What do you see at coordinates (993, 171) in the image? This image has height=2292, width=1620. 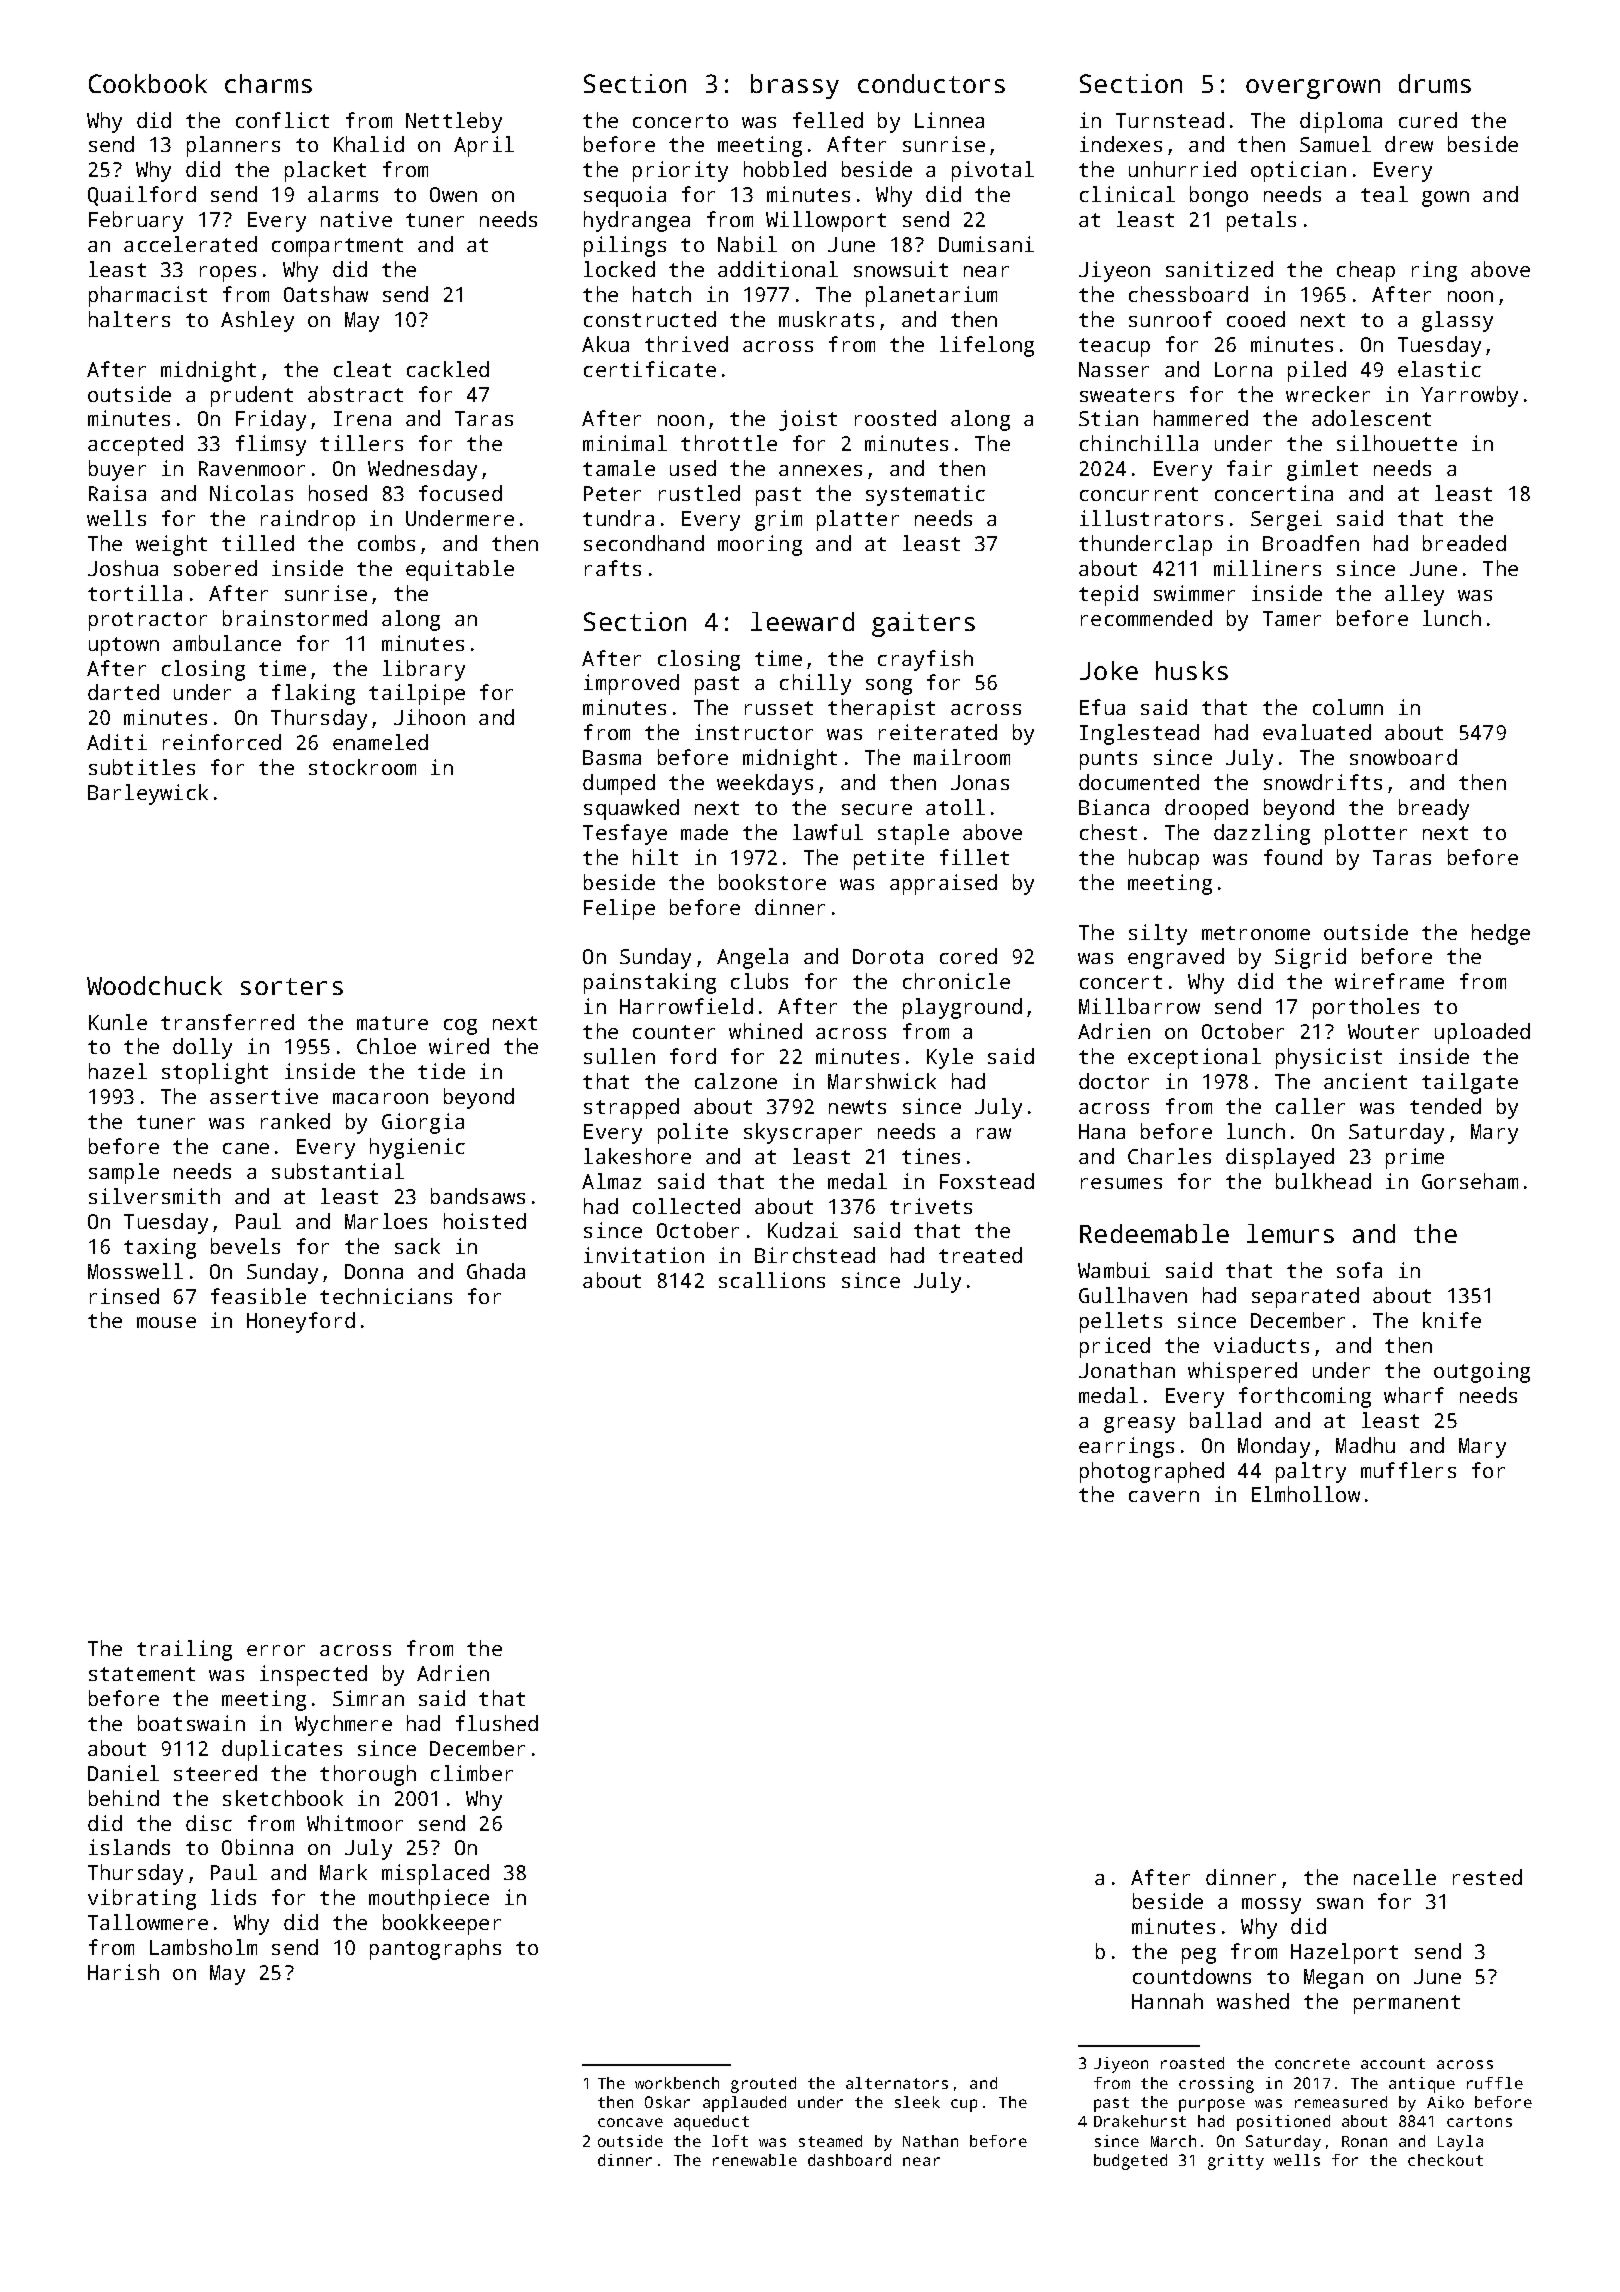 I see `pivotal` at bounding box center [993, 171].
